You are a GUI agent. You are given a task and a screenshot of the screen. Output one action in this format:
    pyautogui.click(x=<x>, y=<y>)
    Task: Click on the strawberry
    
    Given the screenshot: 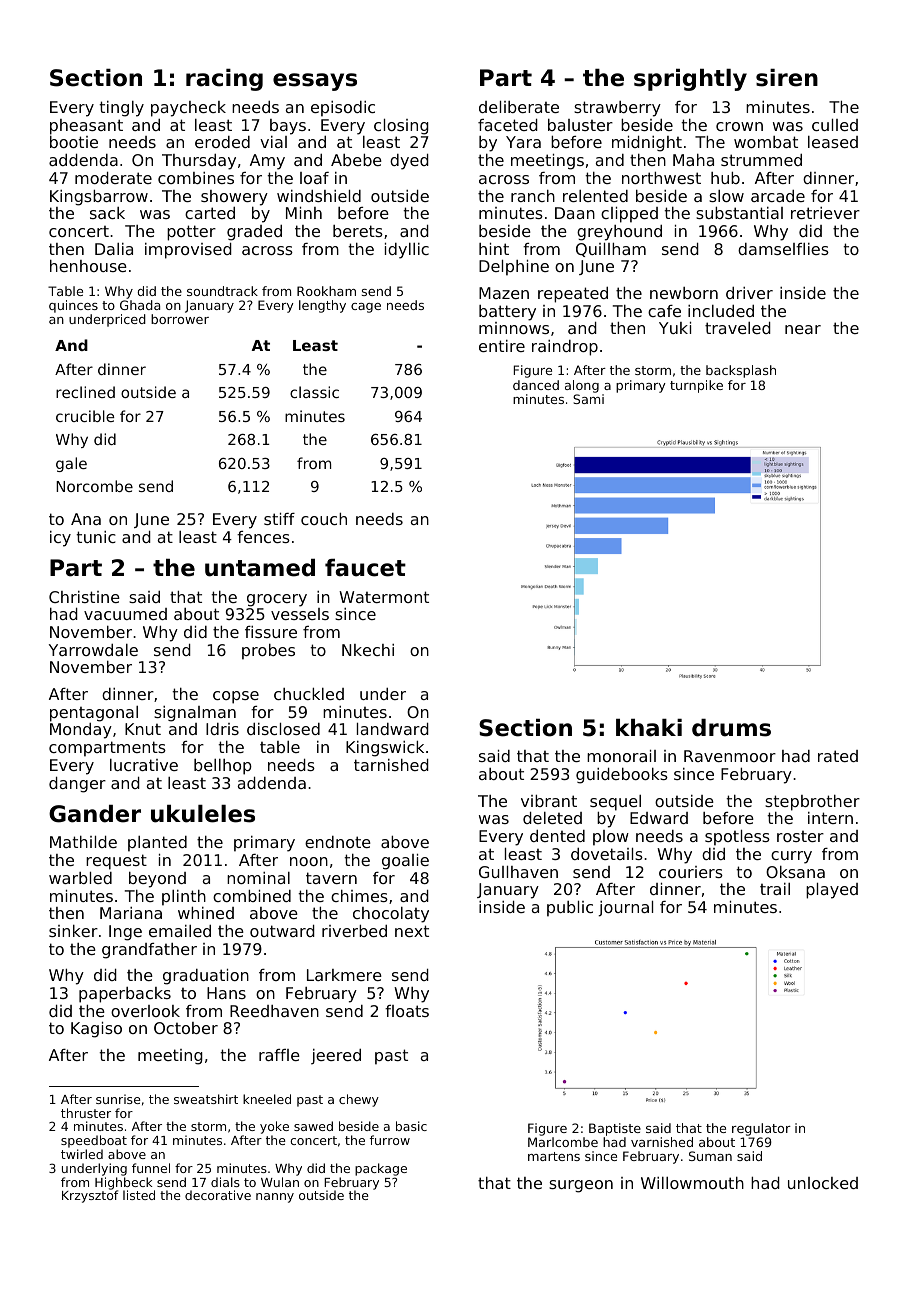 What is the action you would take?
    pyautogui.click(x=617, y=109)
